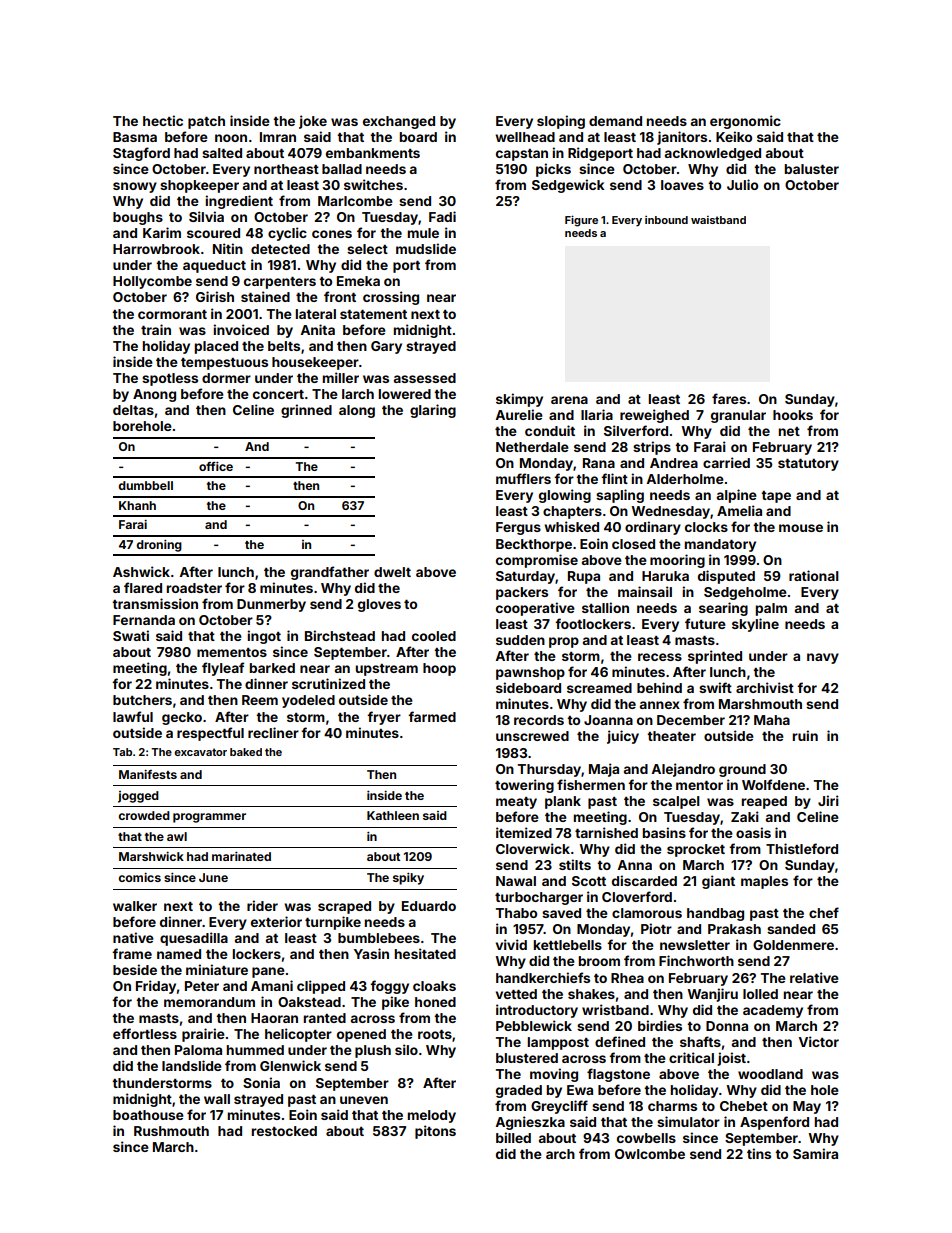 The height and width of the page is (1233, 952). Describe the element at coordinates (143, 587) in the page. I see `flared` at that location.
